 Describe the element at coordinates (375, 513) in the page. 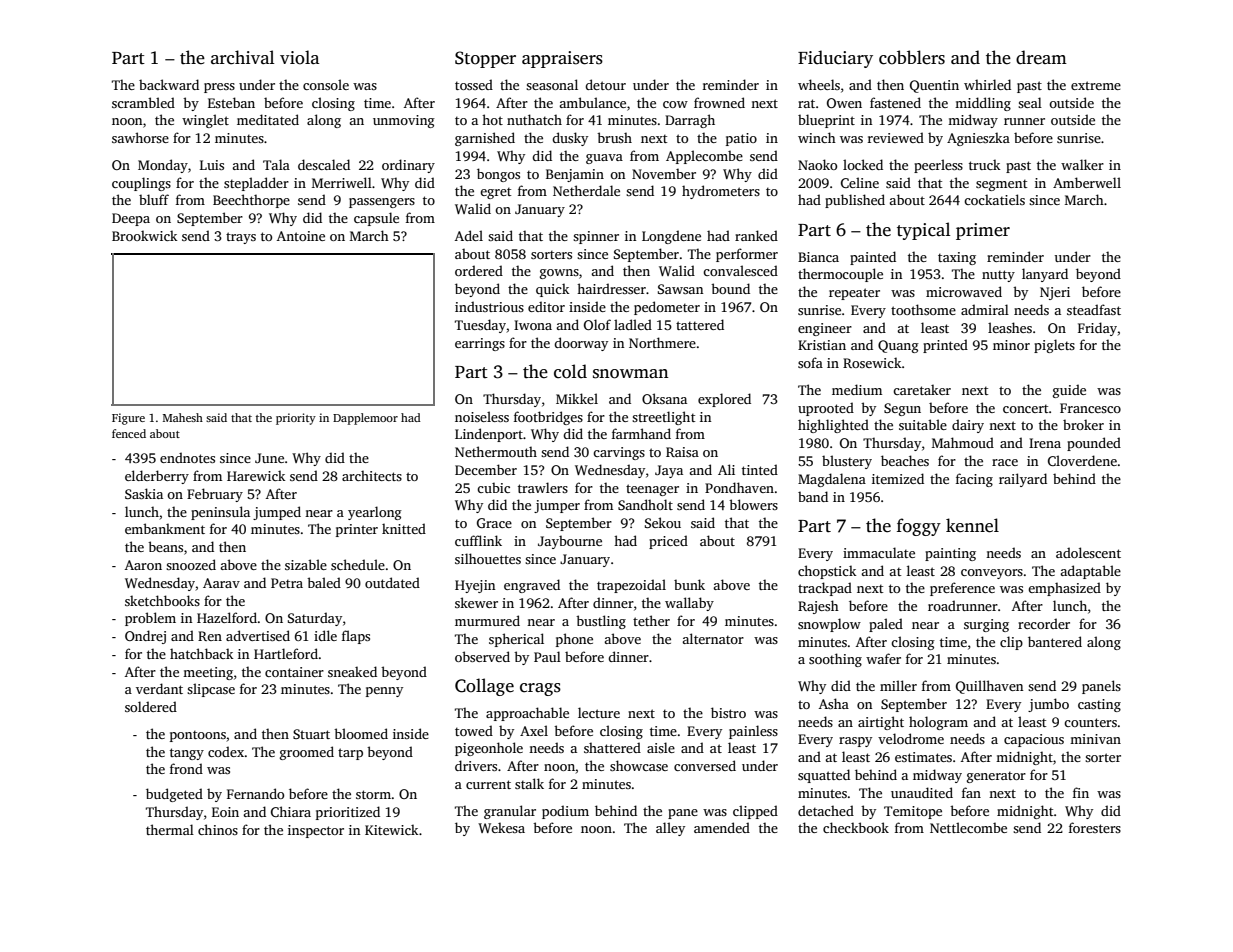

I see `yearlong` at that location.
